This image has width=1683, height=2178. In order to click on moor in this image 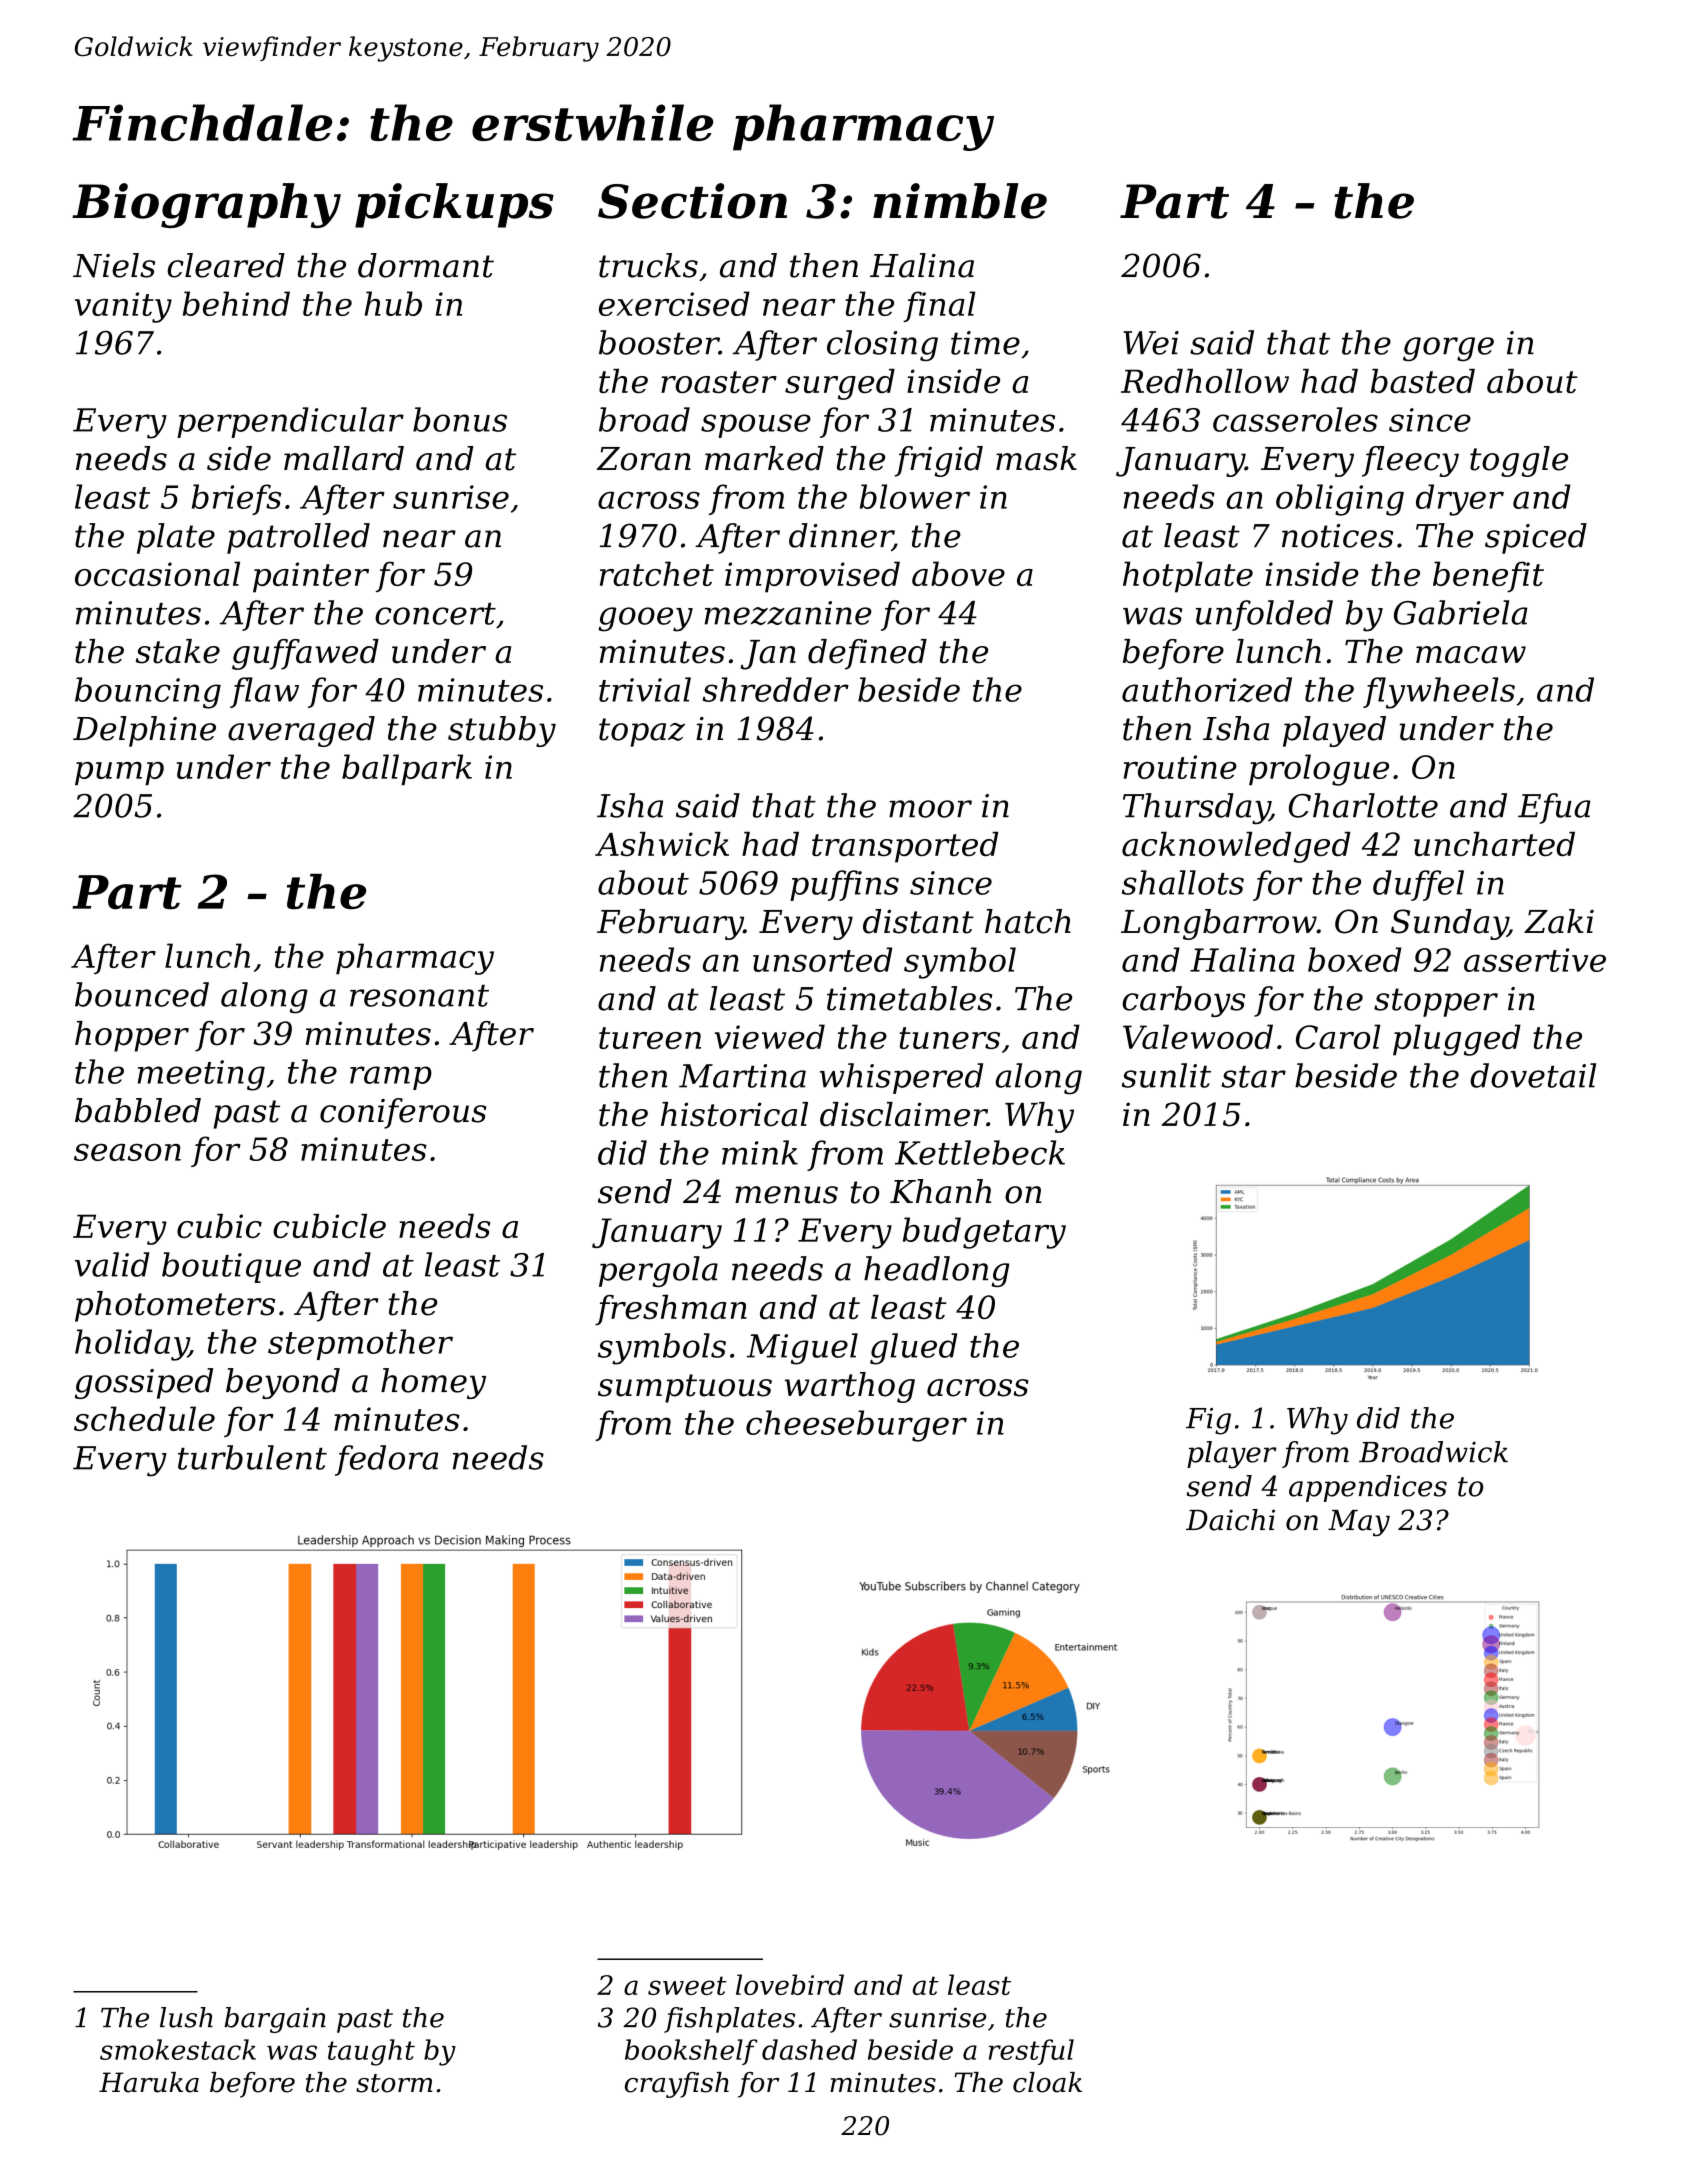, I will do `click(930, 809)`.
